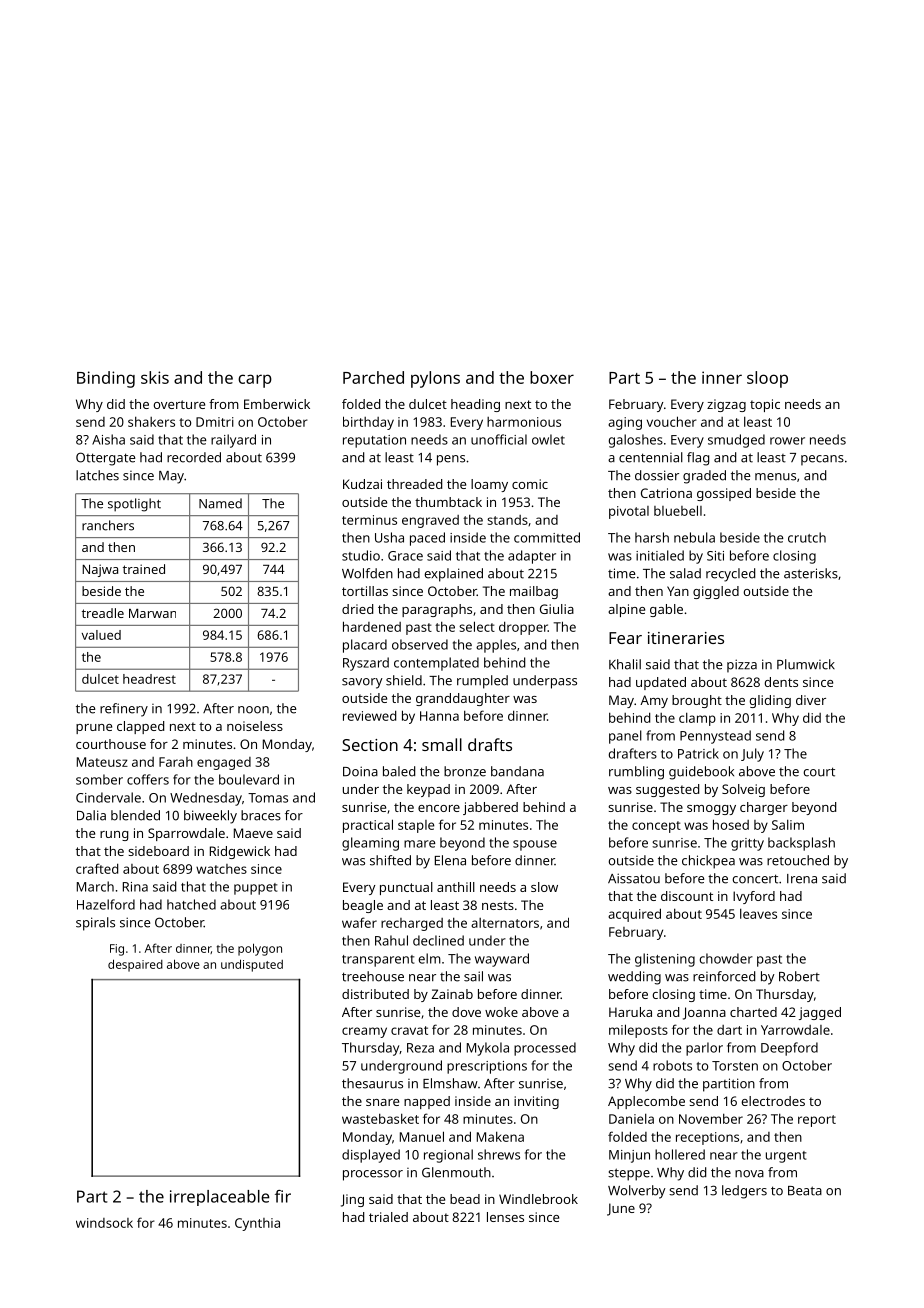  What do you see at coordinates (255, 726) in the document?
I see `noiseless` at bounding box center [255, 726].
